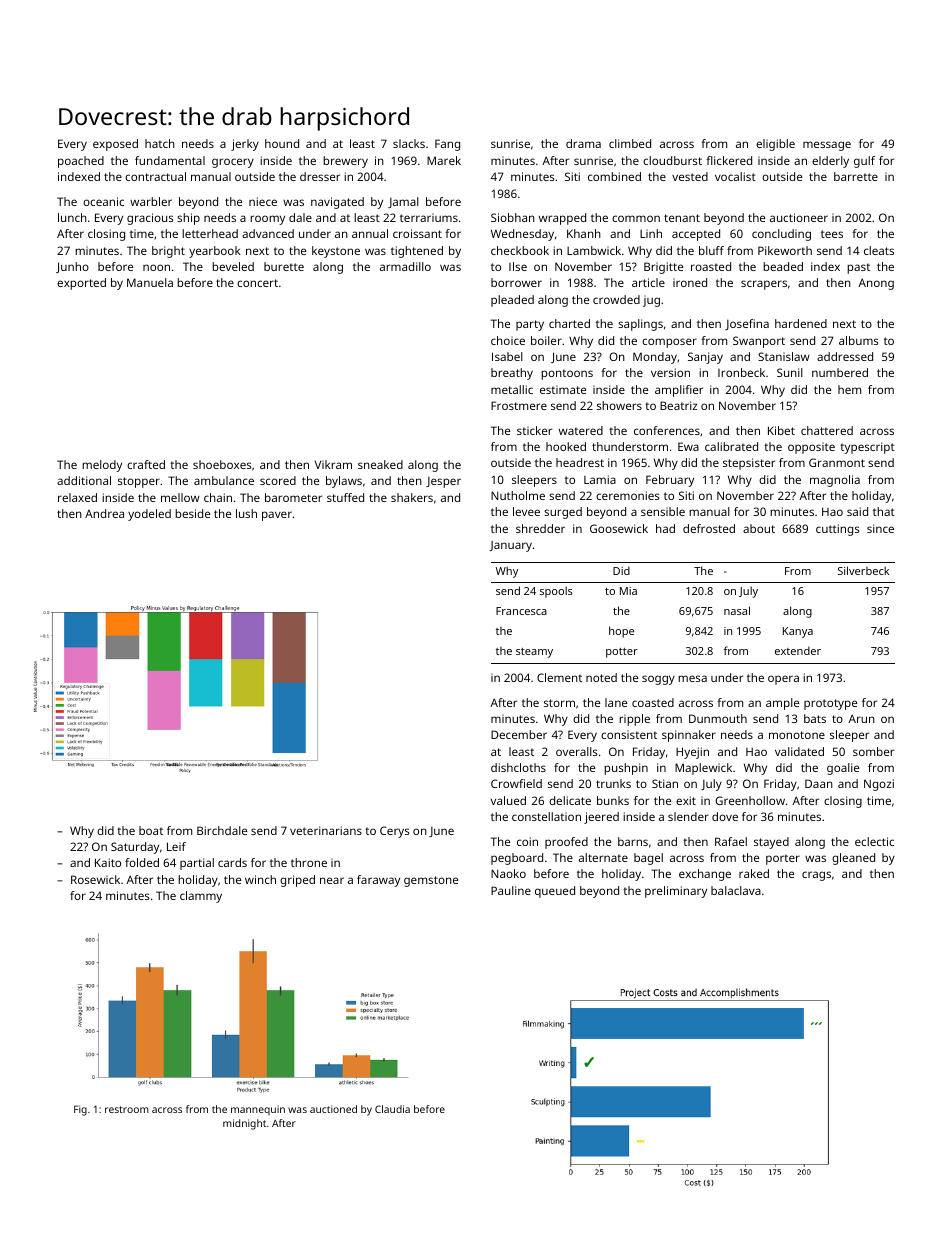  Describe the element at coordinates (192, 513) in the document. I see `beside` at that location.
